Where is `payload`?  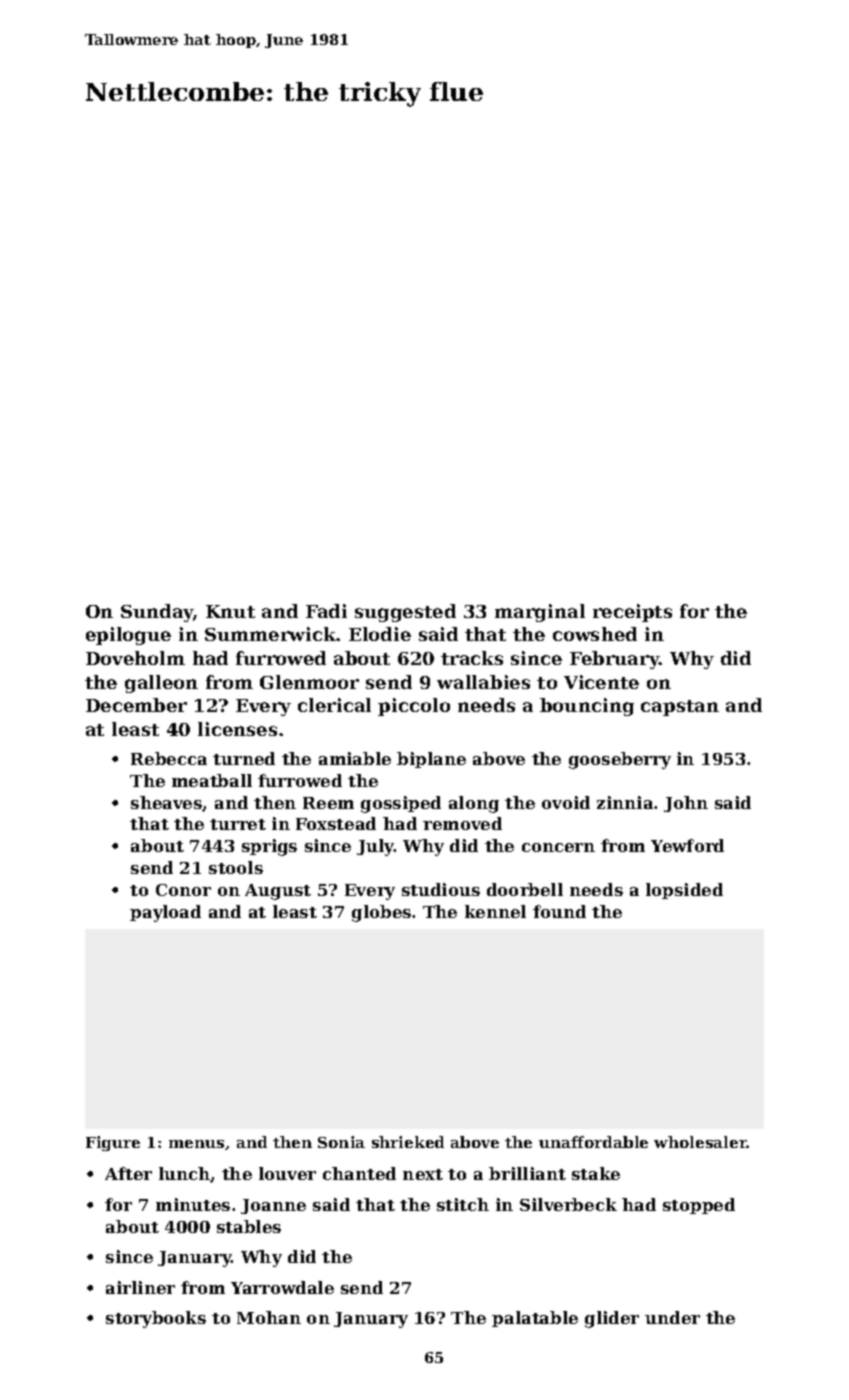
payload is located at coordinates (165, 913).
